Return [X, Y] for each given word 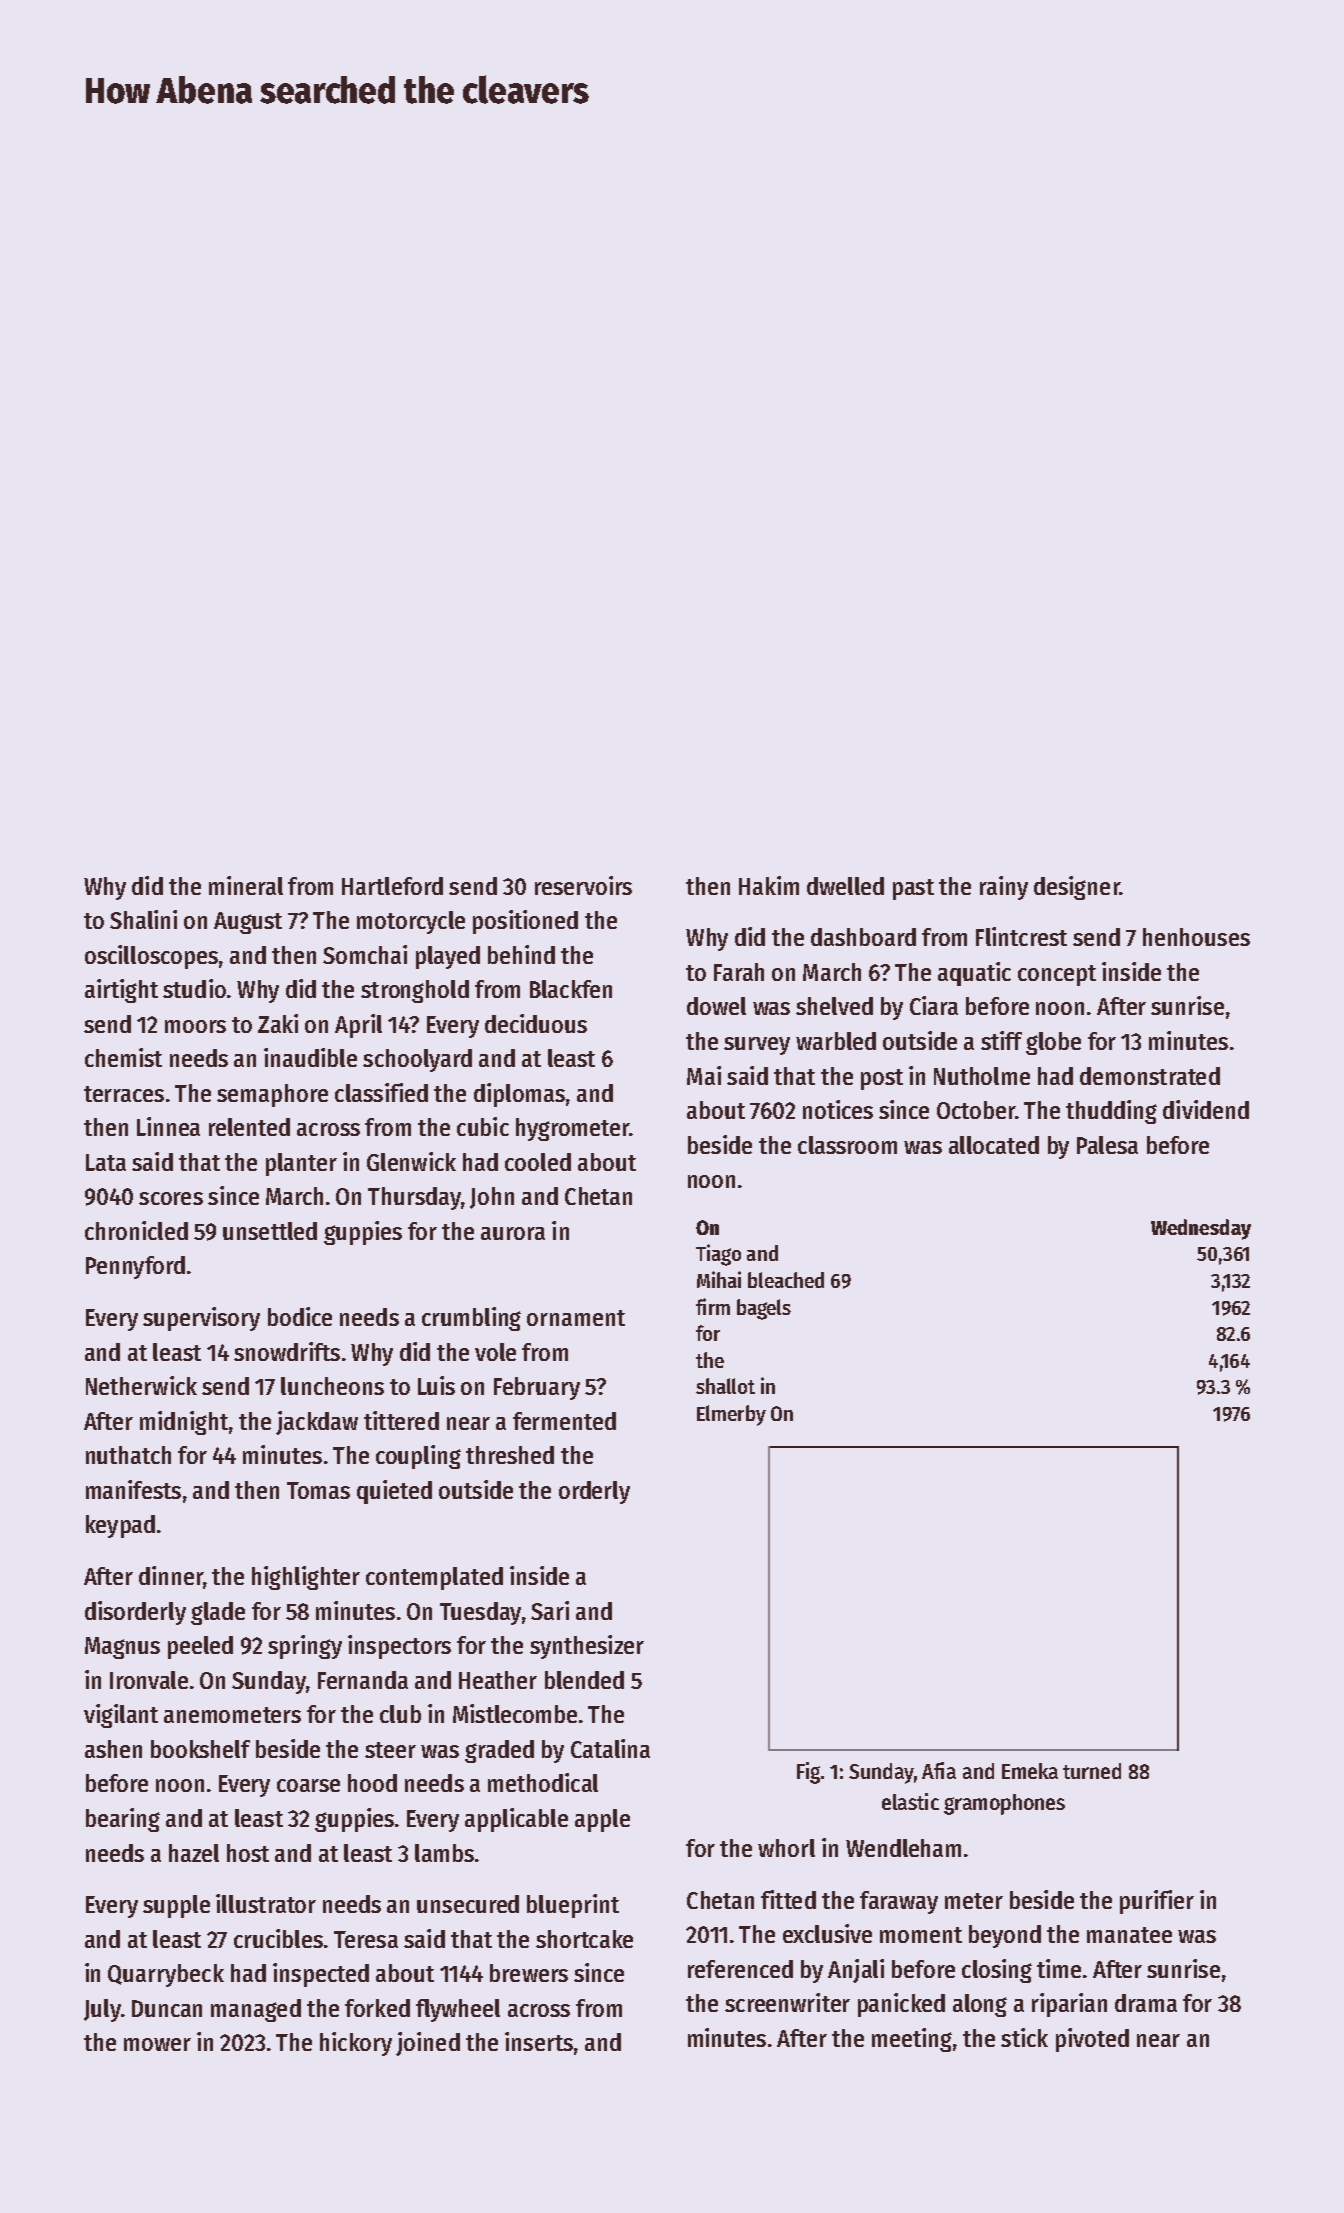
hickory [356, 2044]
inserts [539, 2041]
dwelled [845, 886]
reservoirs [583, 885]
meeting [912, 2040]
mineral [246, 885]
